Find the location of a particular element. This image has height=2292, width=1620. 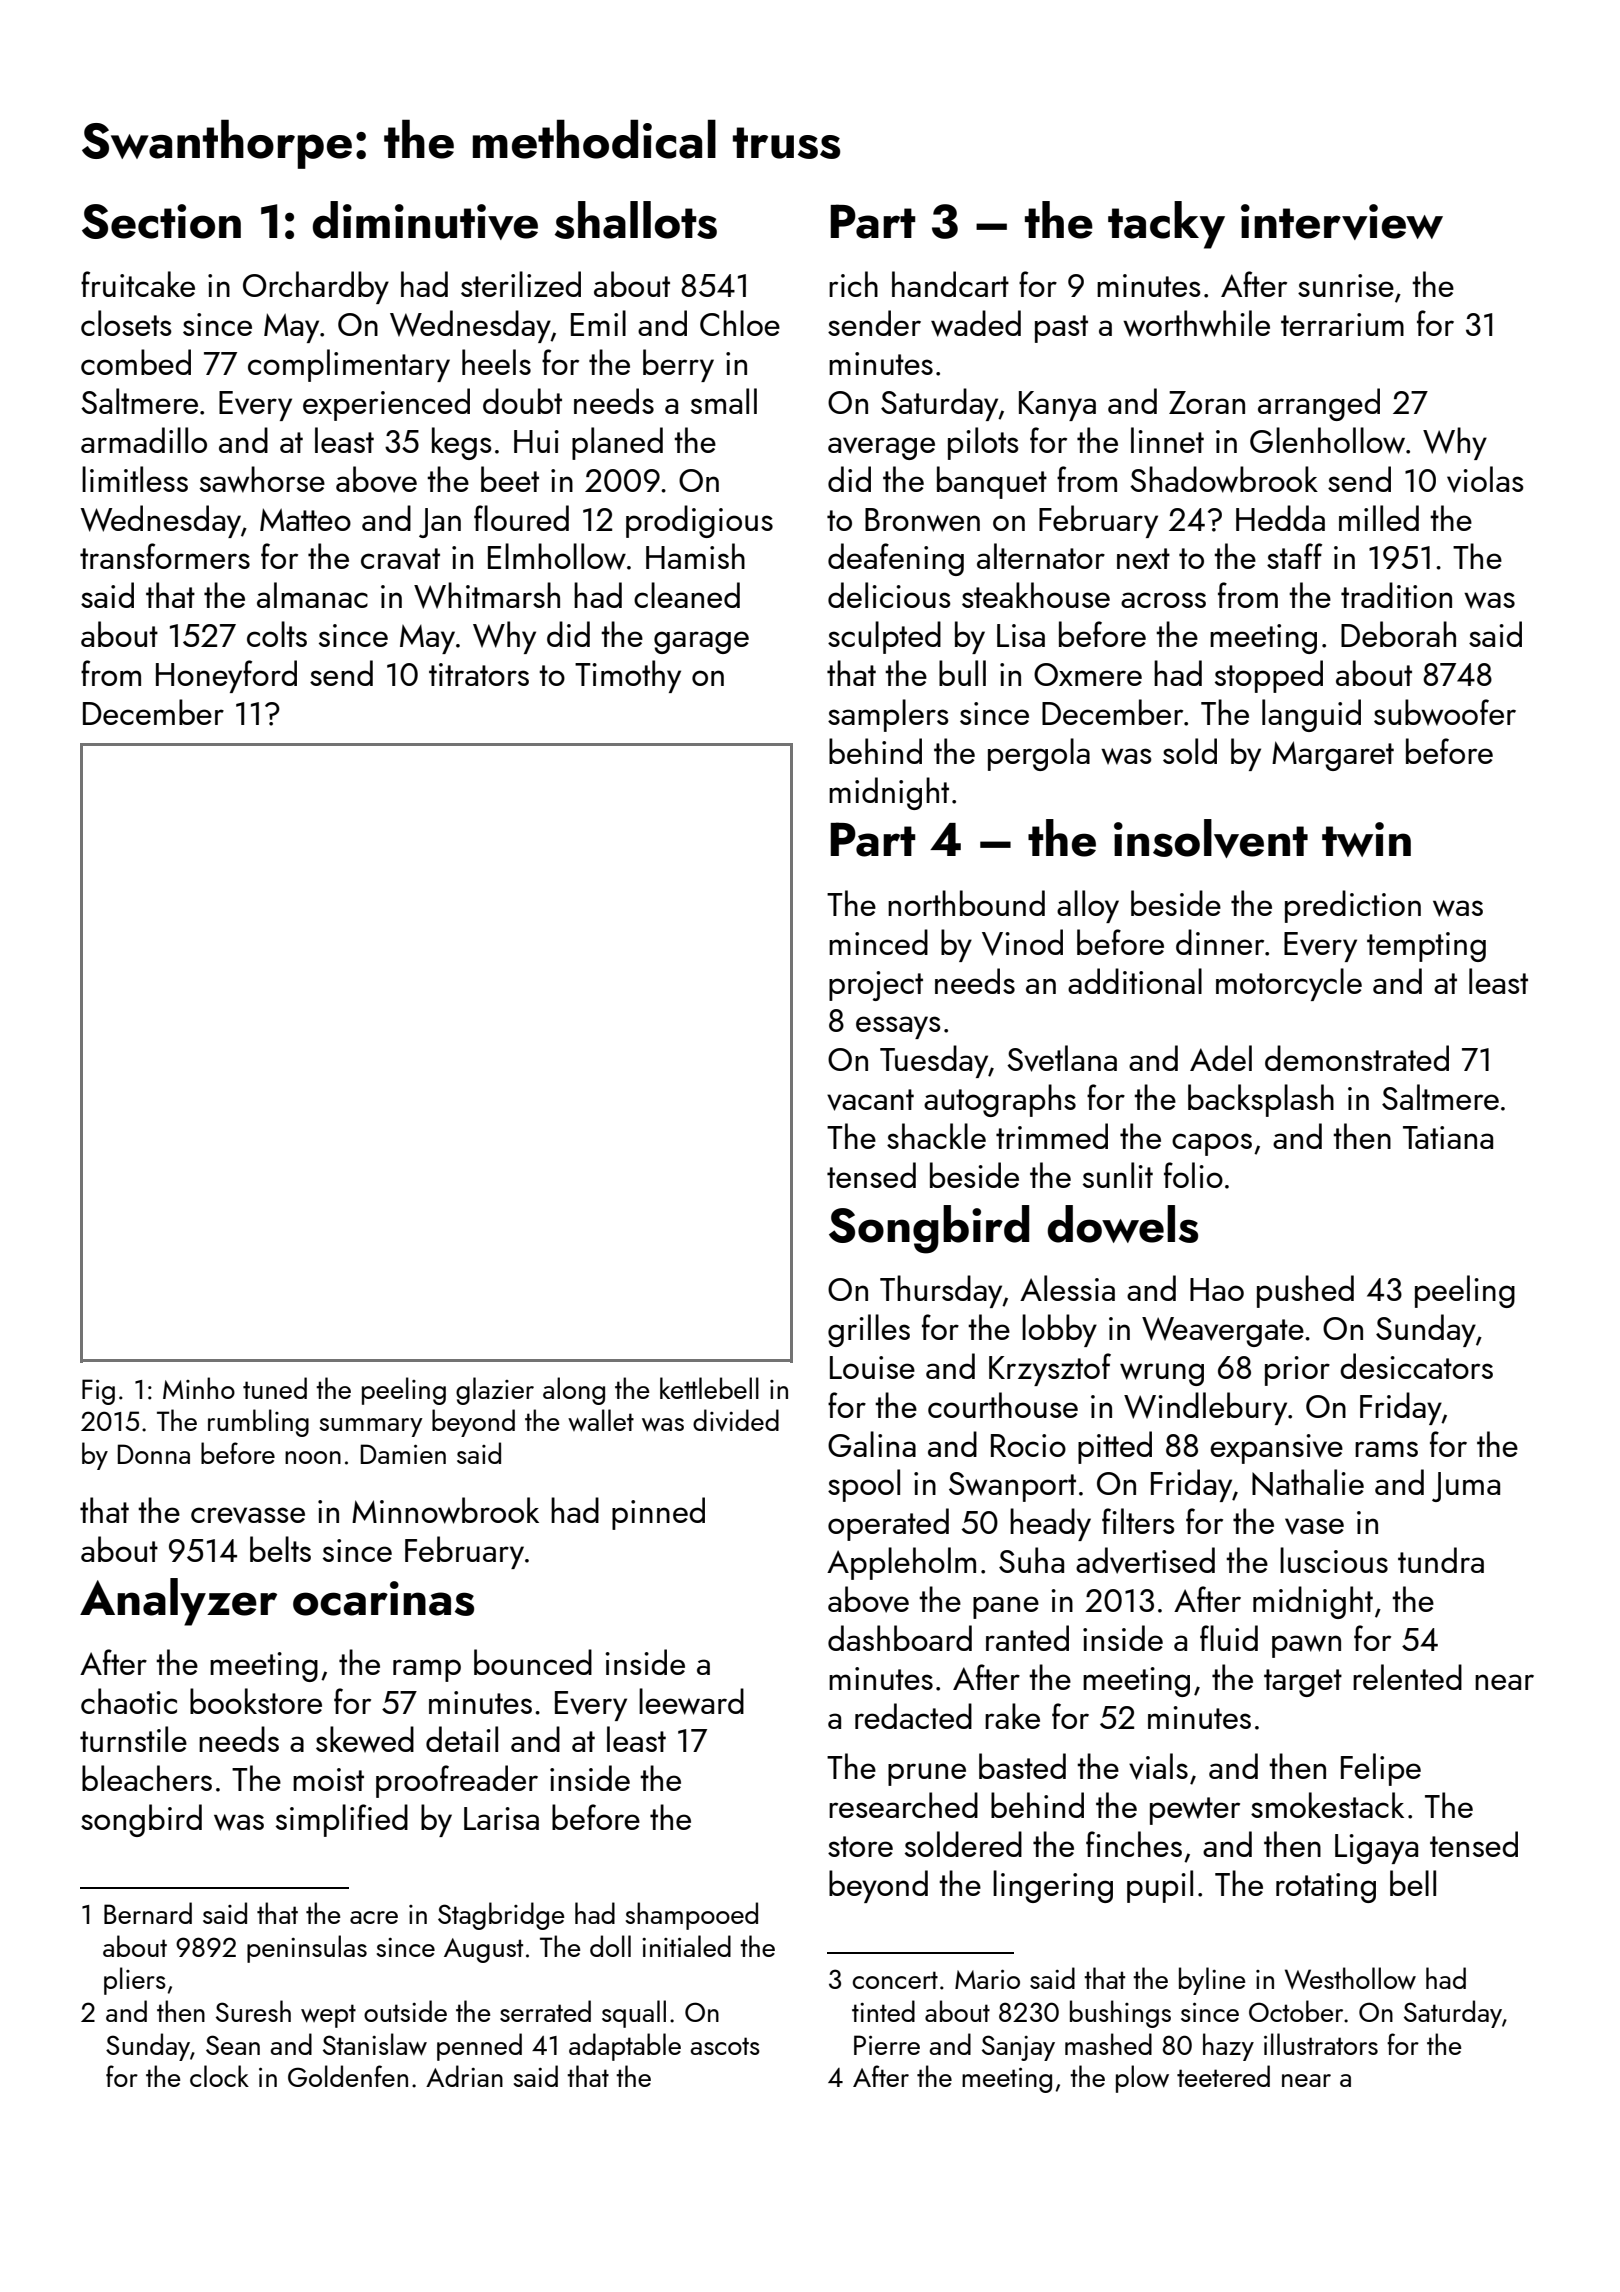

clock is located at coordinates (219, 2076).
